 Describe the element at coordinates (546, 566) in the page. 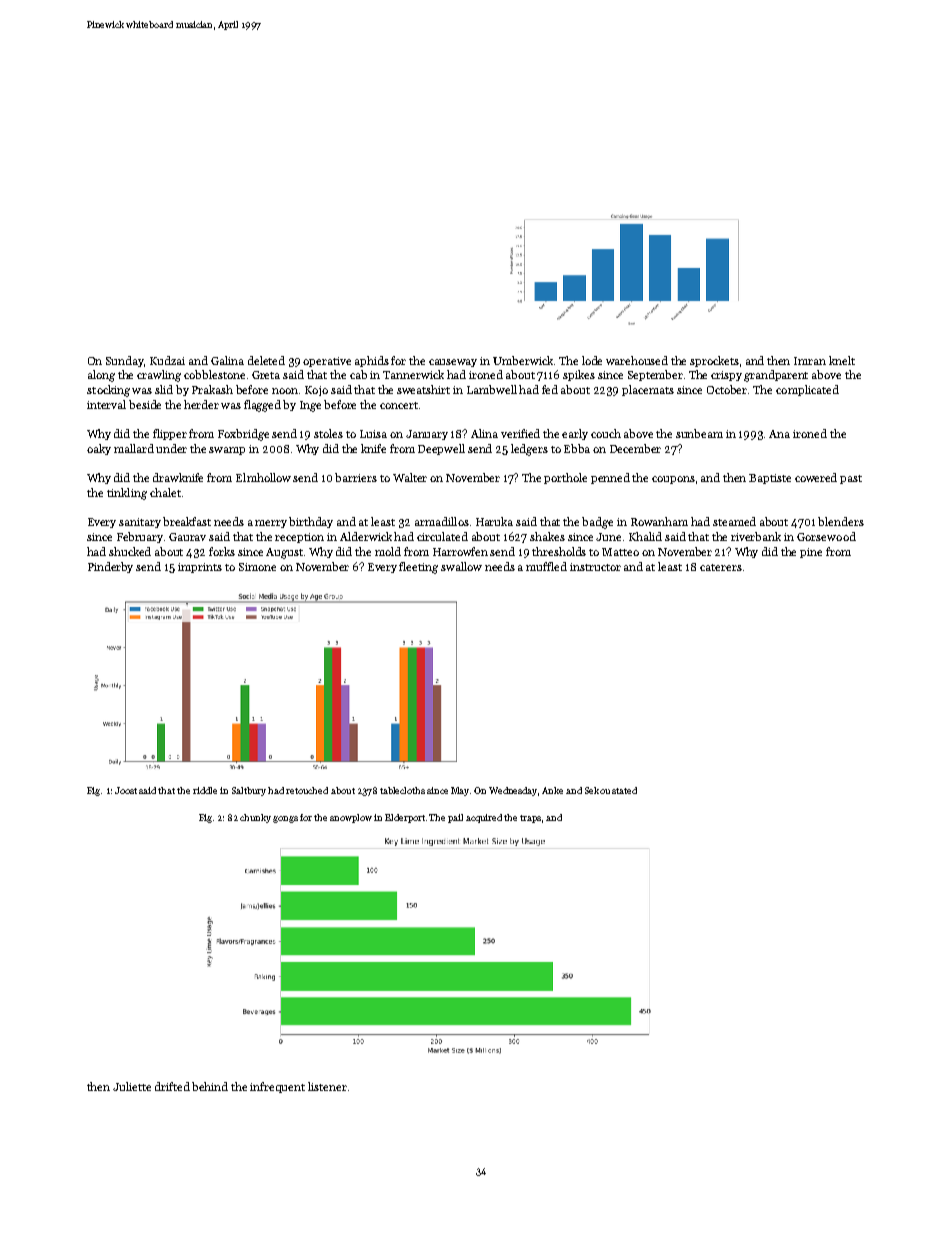

I see `muffled` at that location.
